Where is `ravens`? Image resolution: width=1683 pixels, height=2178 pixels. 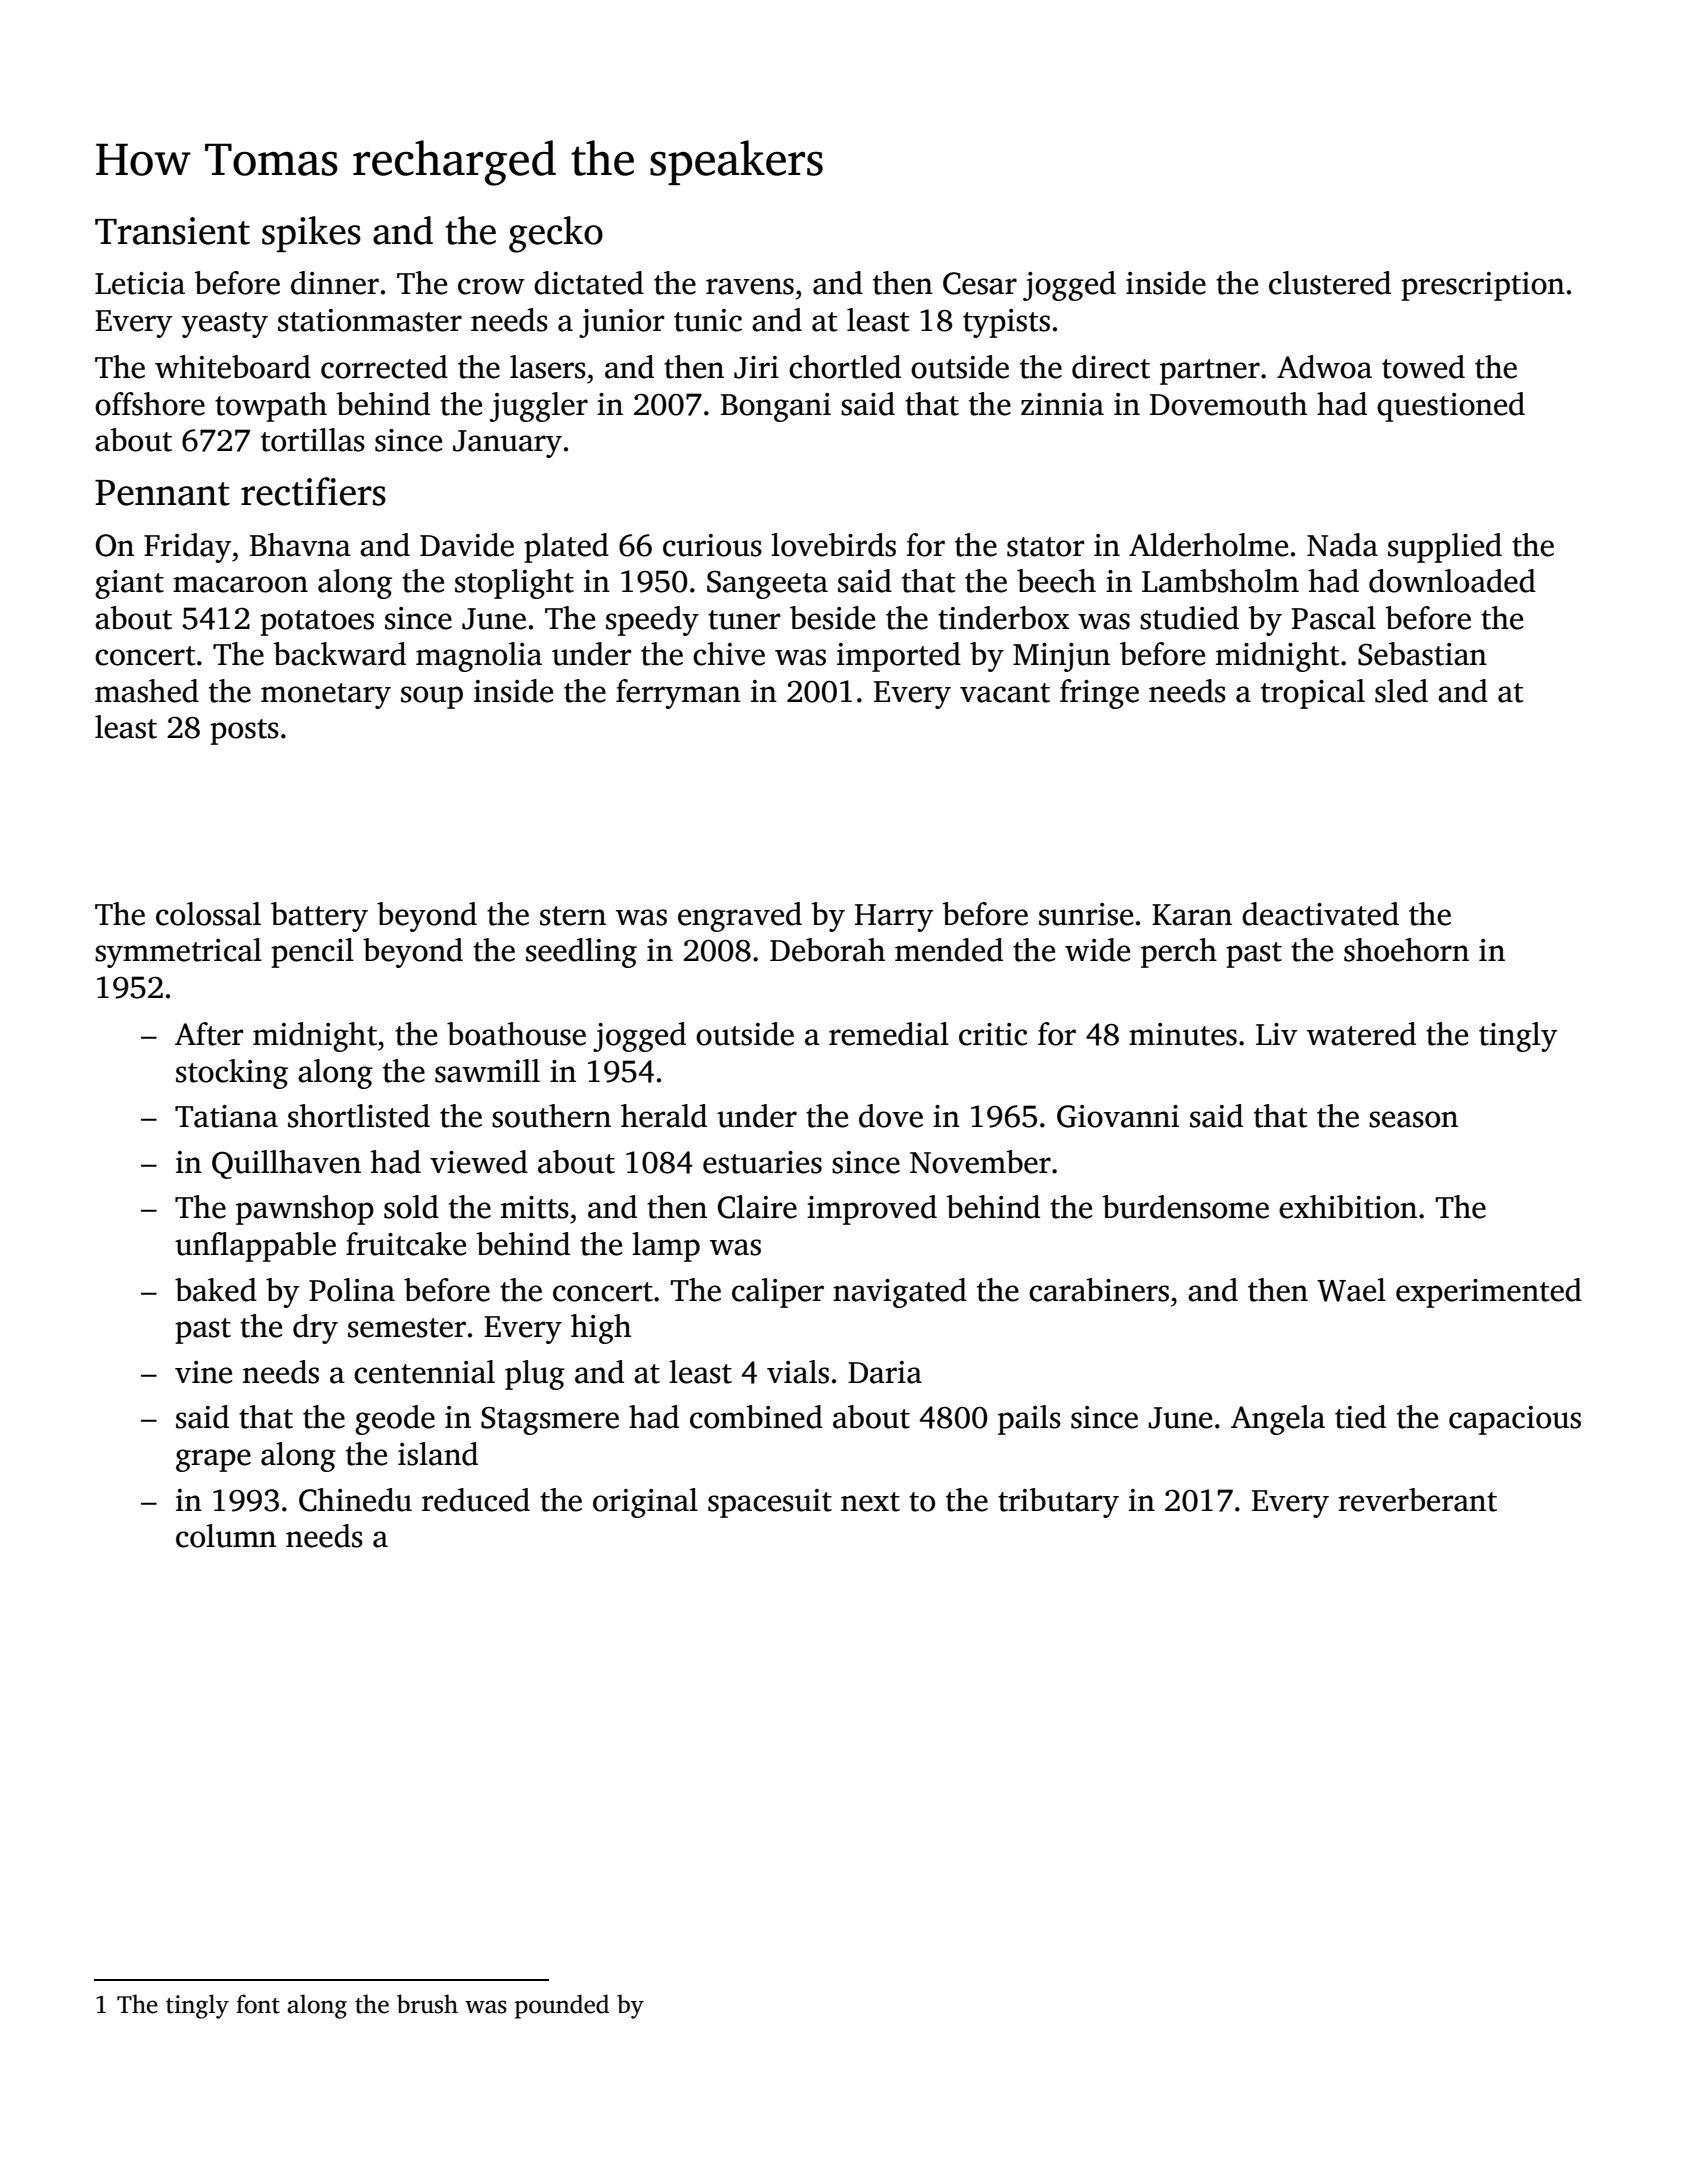
ravens is located at coordinates (750, 286).
